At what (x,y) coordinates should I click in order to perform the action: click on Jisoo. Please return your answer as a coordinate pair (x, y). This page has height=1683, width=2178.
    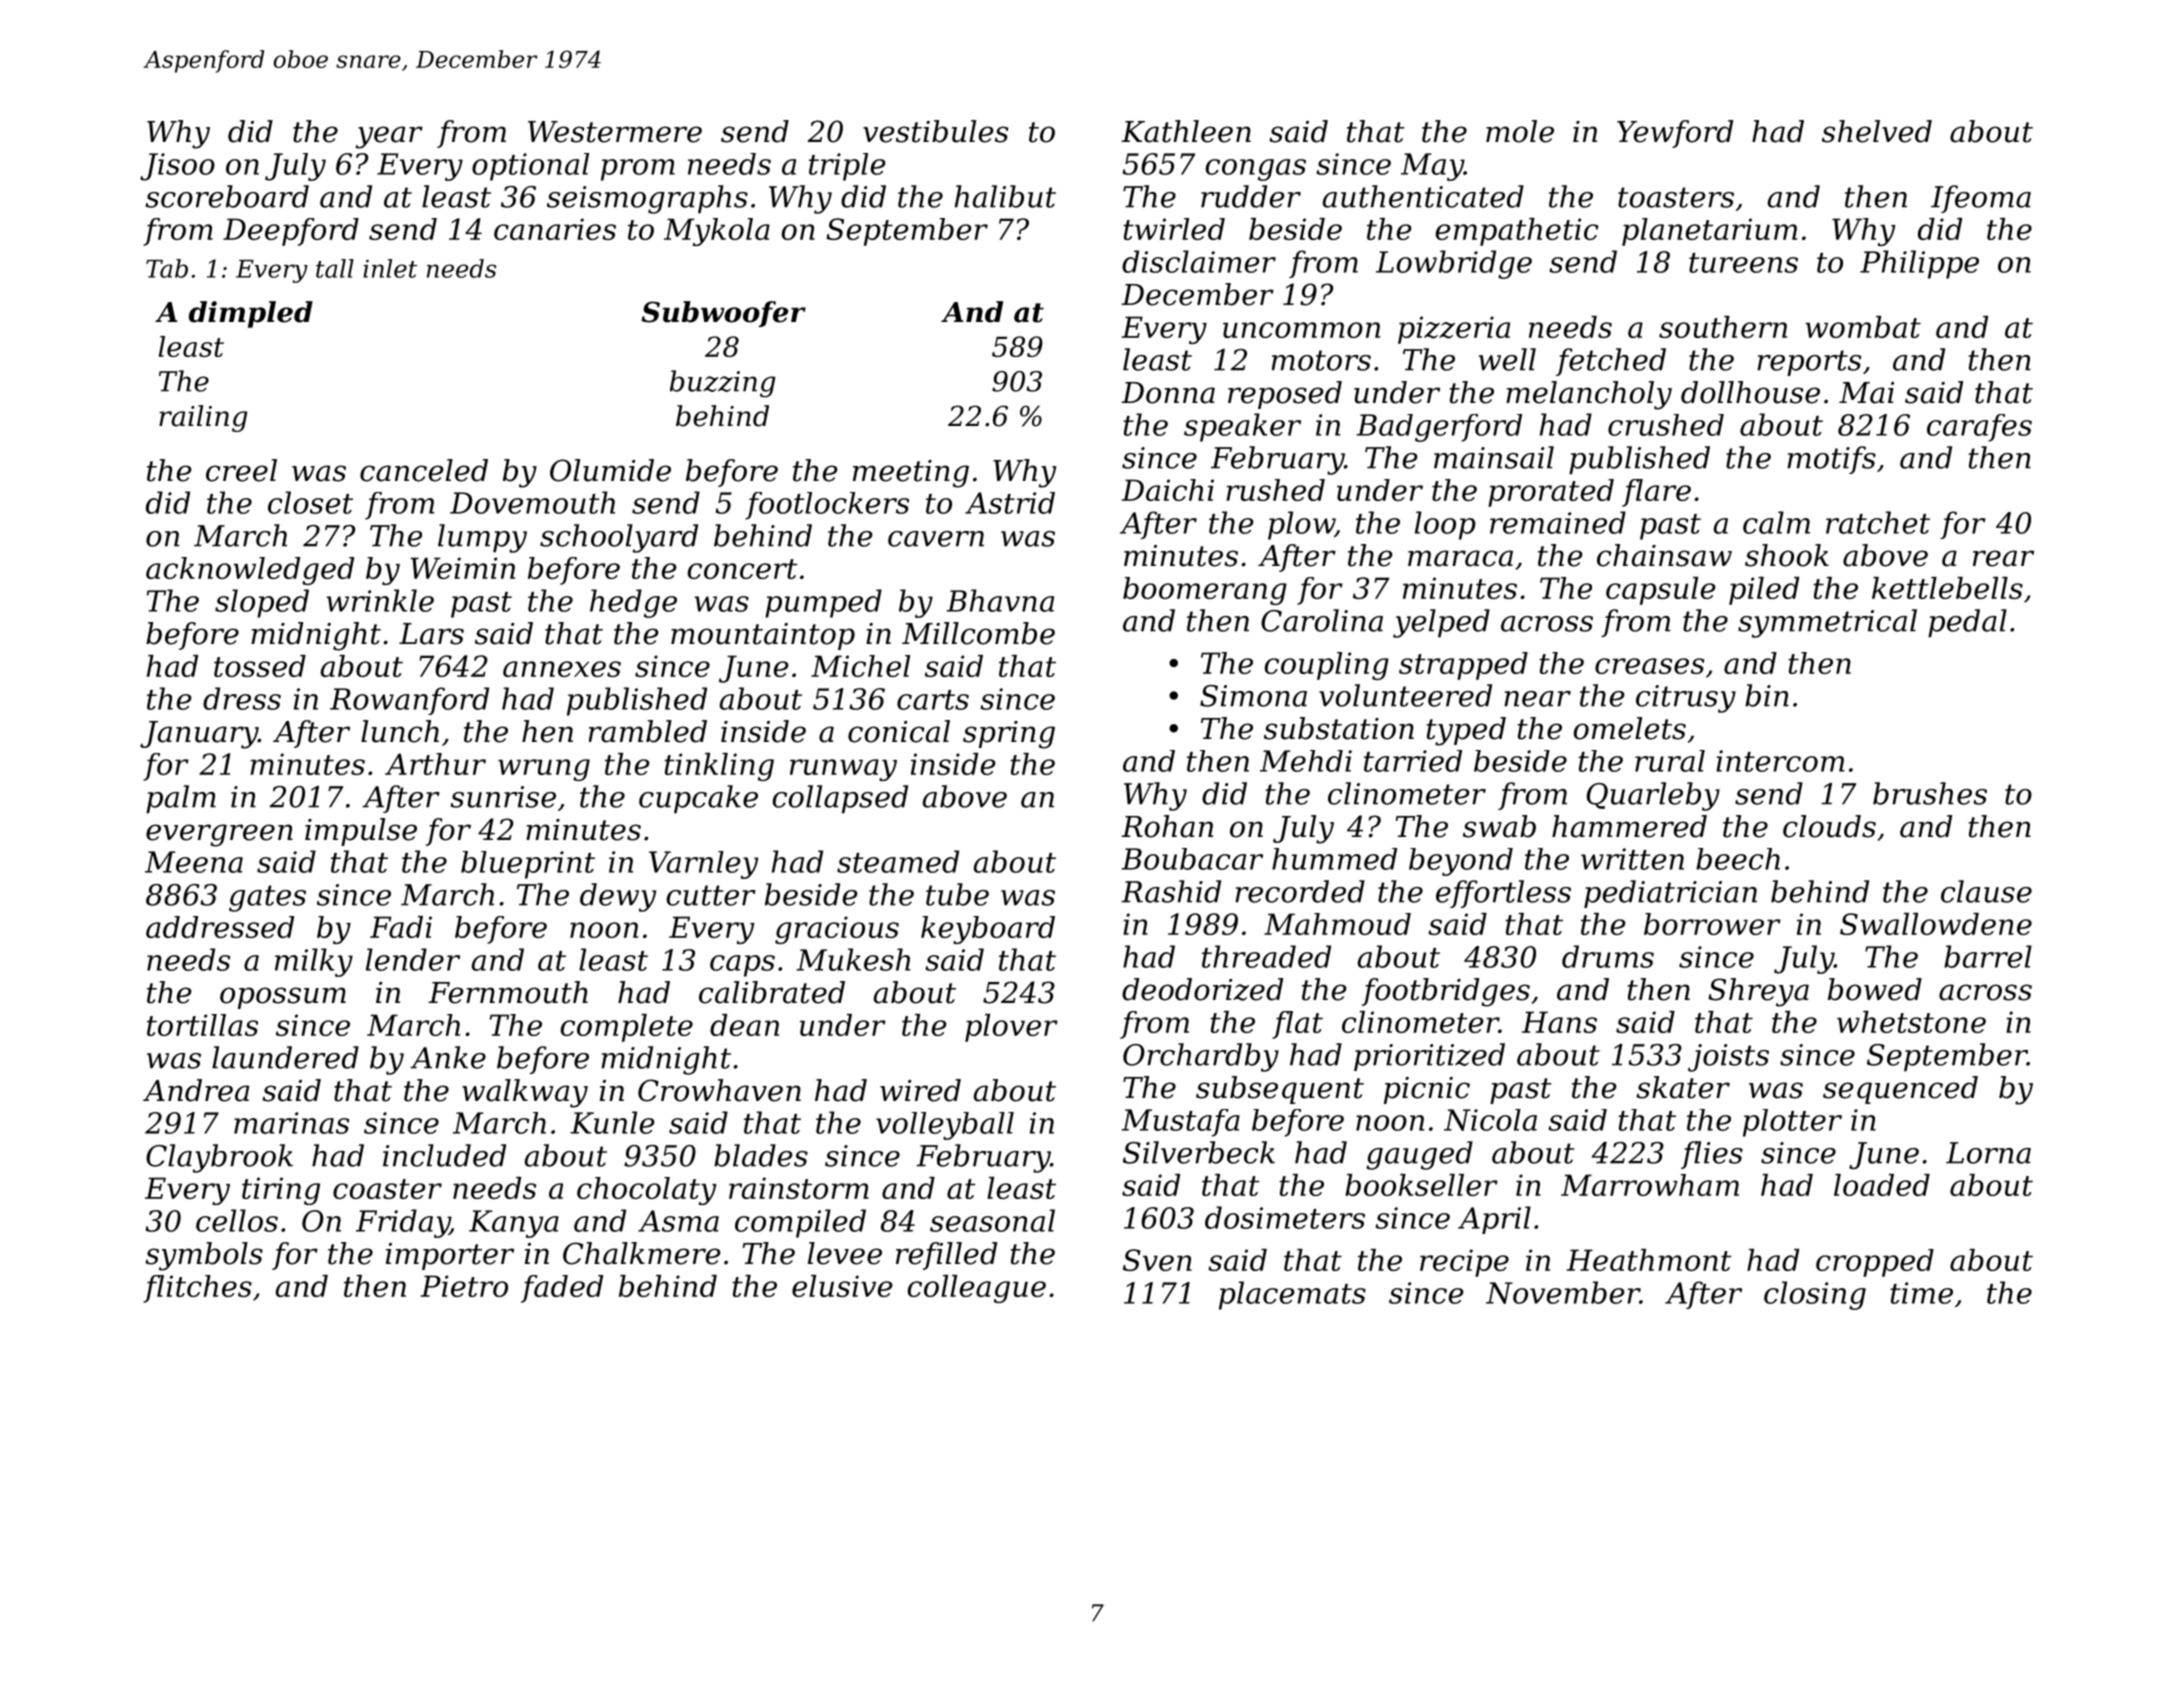
    Looking at the image, I should click on (177, 167).
